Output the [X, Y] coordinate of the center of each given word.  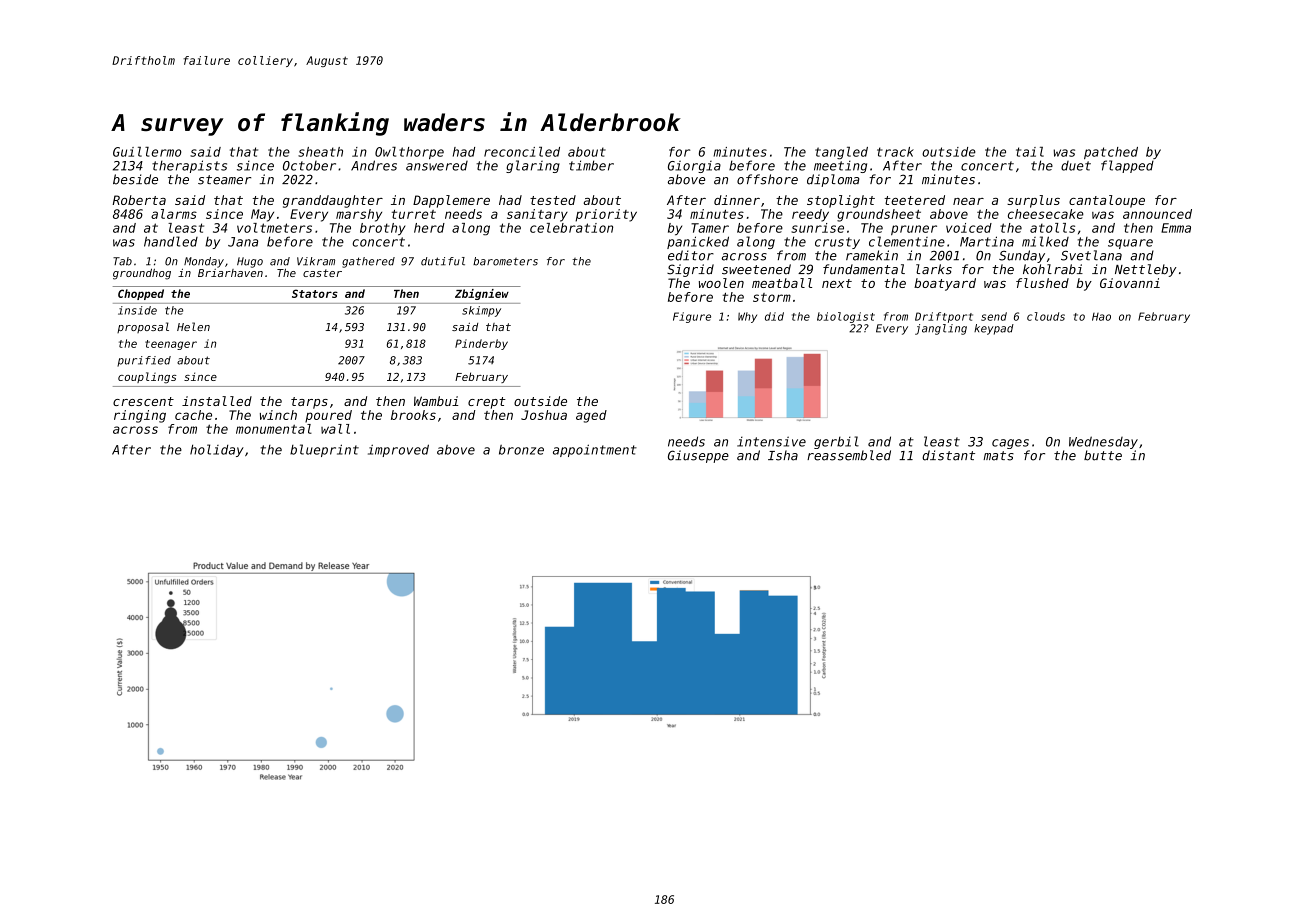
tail [1030, 152]
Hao [1101, 317]
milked [1045, 241]
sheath [320, 152]
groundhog [142, 274]
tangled [841, 153]
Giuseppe [698, 456]
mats [998, 456]
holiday [217, 450]
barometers [505, 261]
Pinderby [481, 344]
